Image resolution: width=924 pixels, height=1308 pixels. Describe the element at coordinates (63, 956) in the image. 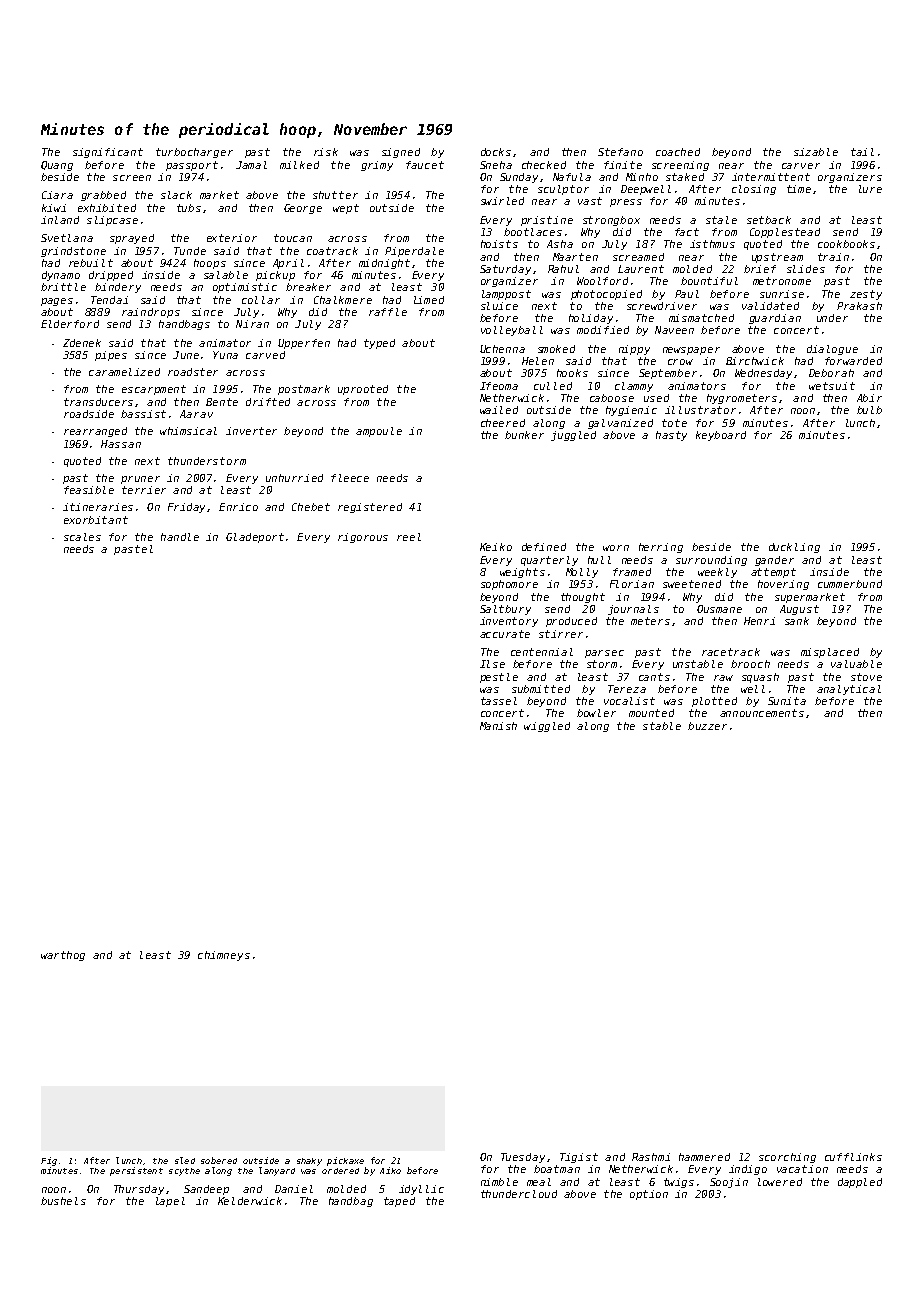

I see `warthog` at that location.
